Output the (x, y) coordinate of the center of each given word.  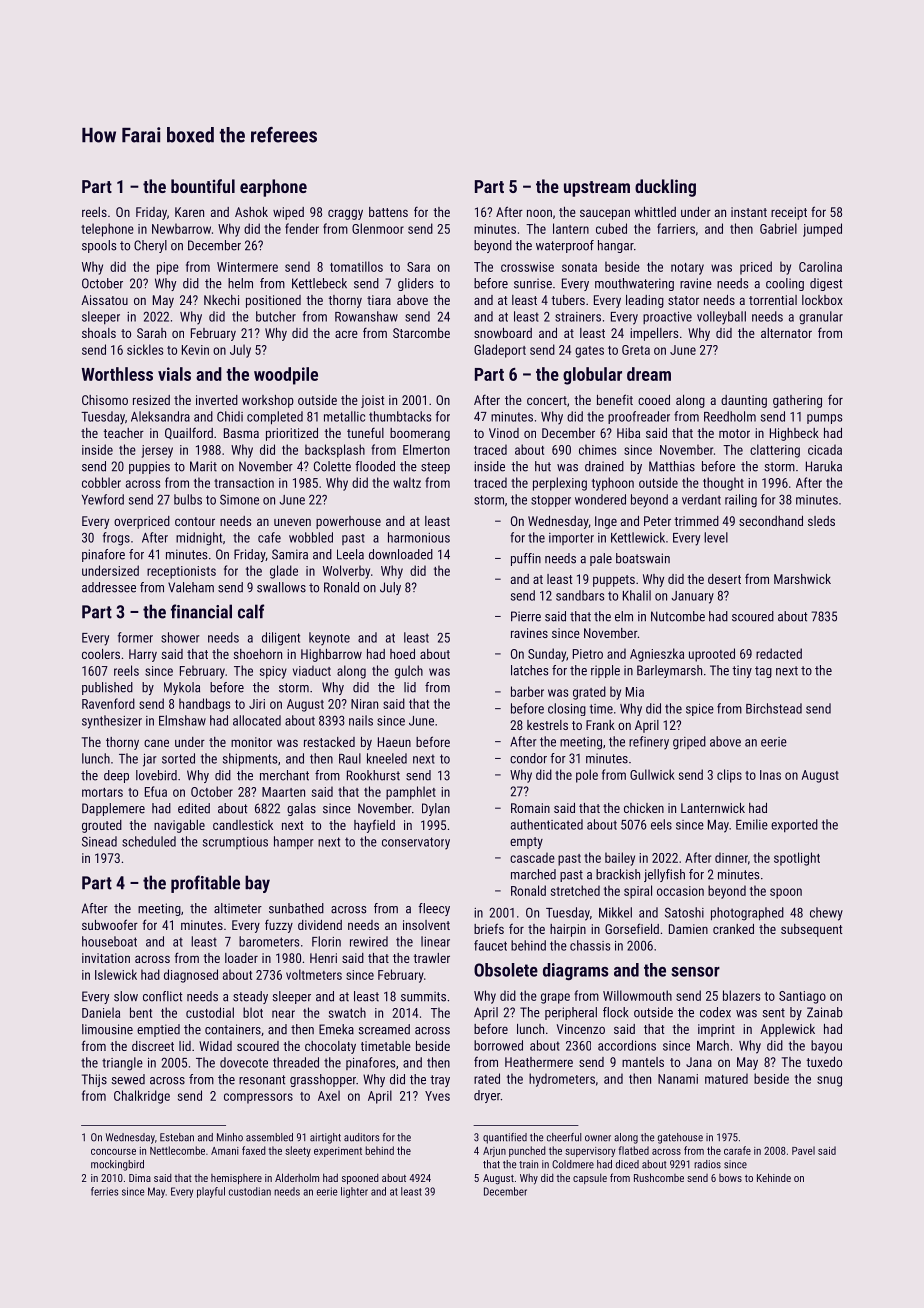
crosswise (527, 267)
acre (346, 334)
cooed (654, 400)
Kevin (195, 350)
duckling (665, 188)
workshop (268, 401)
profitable (205, 884)
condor (528, 758)
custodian (250, 1191)
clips (729, 776)
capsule (590, 1178)
